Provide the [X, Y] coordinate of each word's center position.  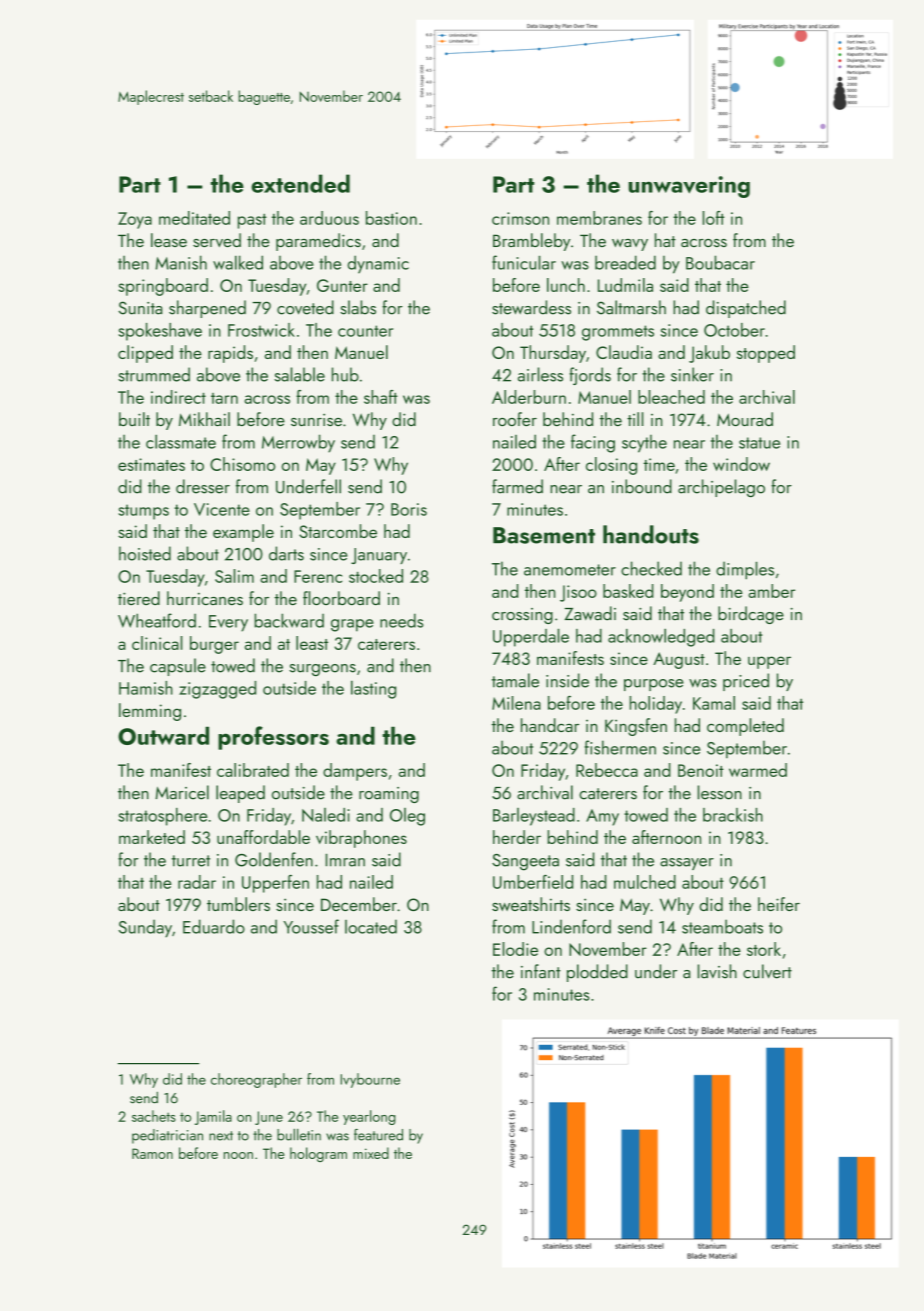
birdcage [751, 615]
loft [713, 218]
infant [541, 971]
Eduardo [214, 926]
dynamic [378, 264]
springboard [163, 287]
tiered [139, 598]
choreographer [256, 1080]
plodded [597, 973]
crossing [522, 616]
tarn [224, 398]
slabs [358, 307]
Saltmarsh [631, 307]
